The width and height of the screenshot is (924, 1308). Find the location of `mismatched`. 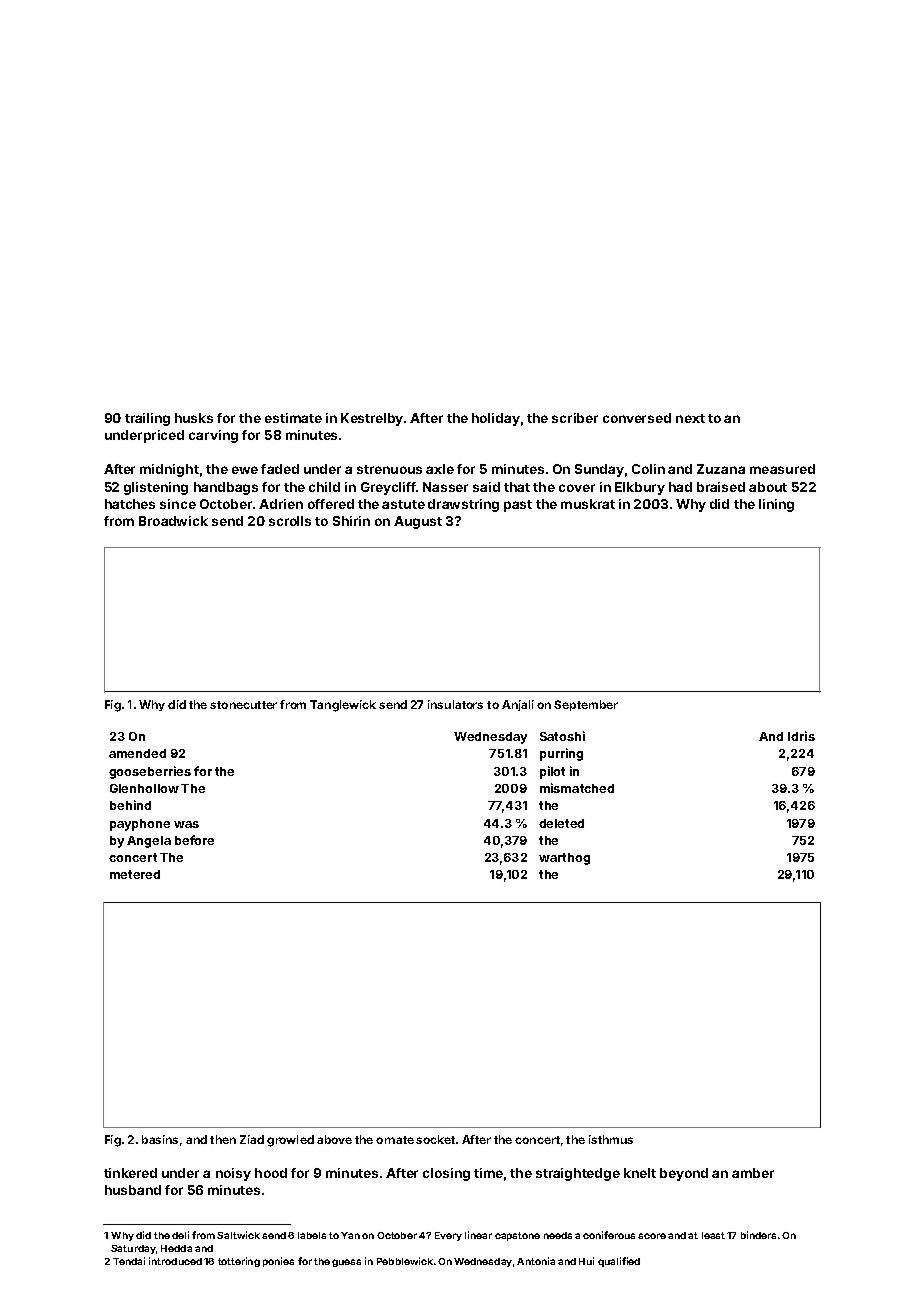

mismatched is located at coordinates (577, 788).
